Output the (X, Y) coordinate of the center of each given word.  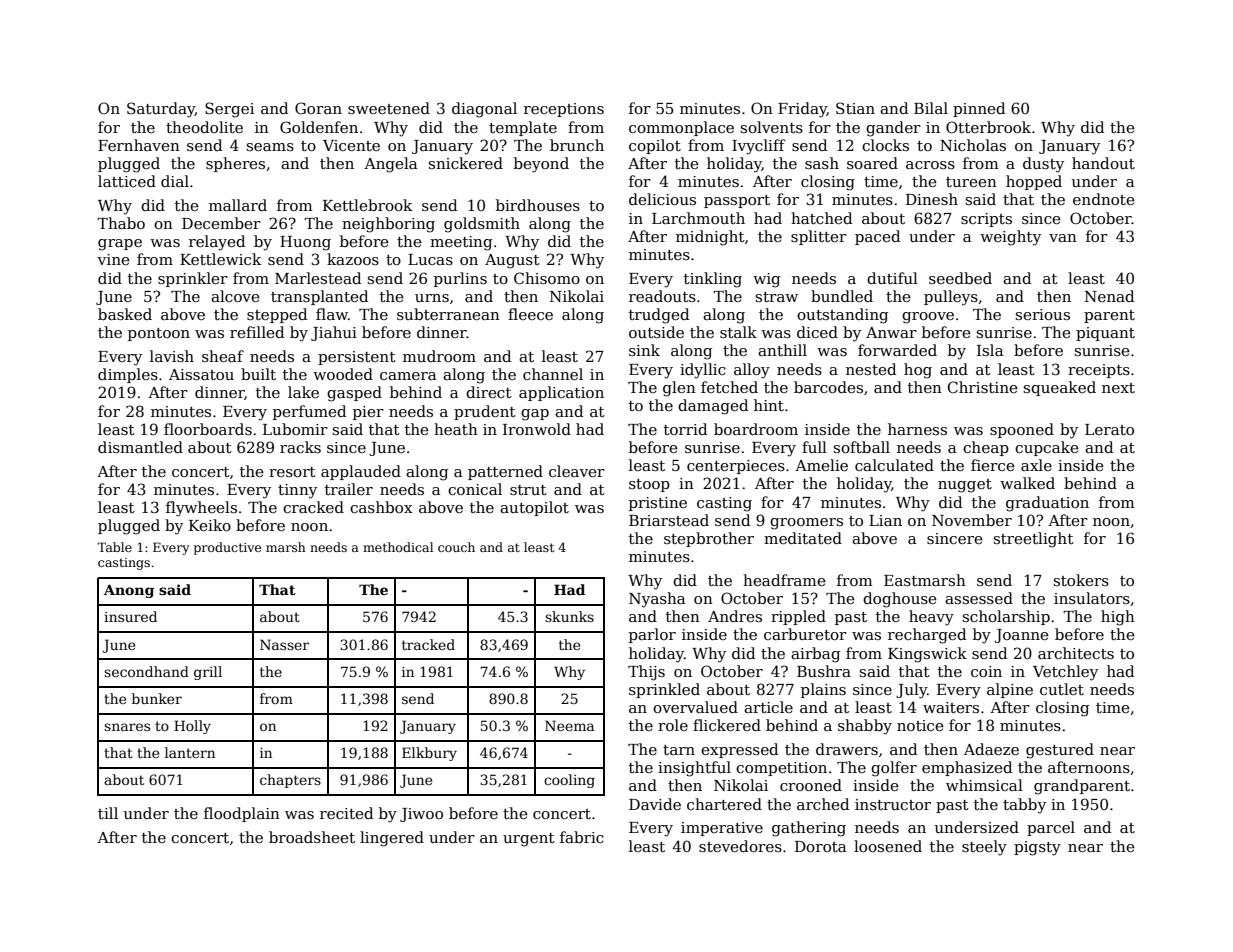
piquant (1105, 334)
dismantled (140, 447)
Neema (569, 725)
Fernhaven (139, 145)
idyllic (703, 371)
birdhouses (538, 205)
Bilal (931, 108)
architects (1076, 653)
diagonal (484, 110)
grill (208, 673)
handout (1103, 163)
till (108, 813)
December (221, 223)
